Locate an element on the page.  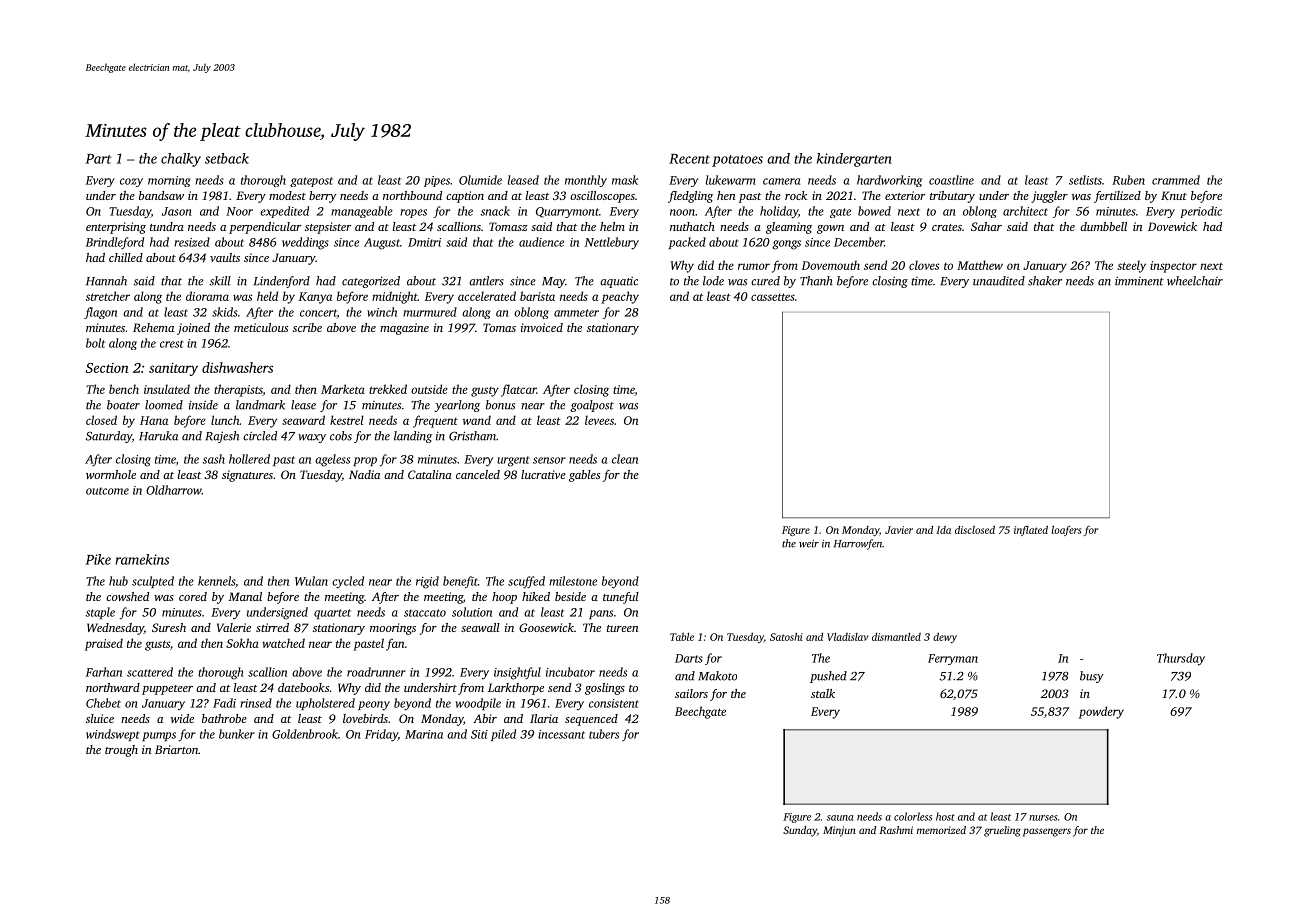
Recent is located at coordinates (689, 159).
